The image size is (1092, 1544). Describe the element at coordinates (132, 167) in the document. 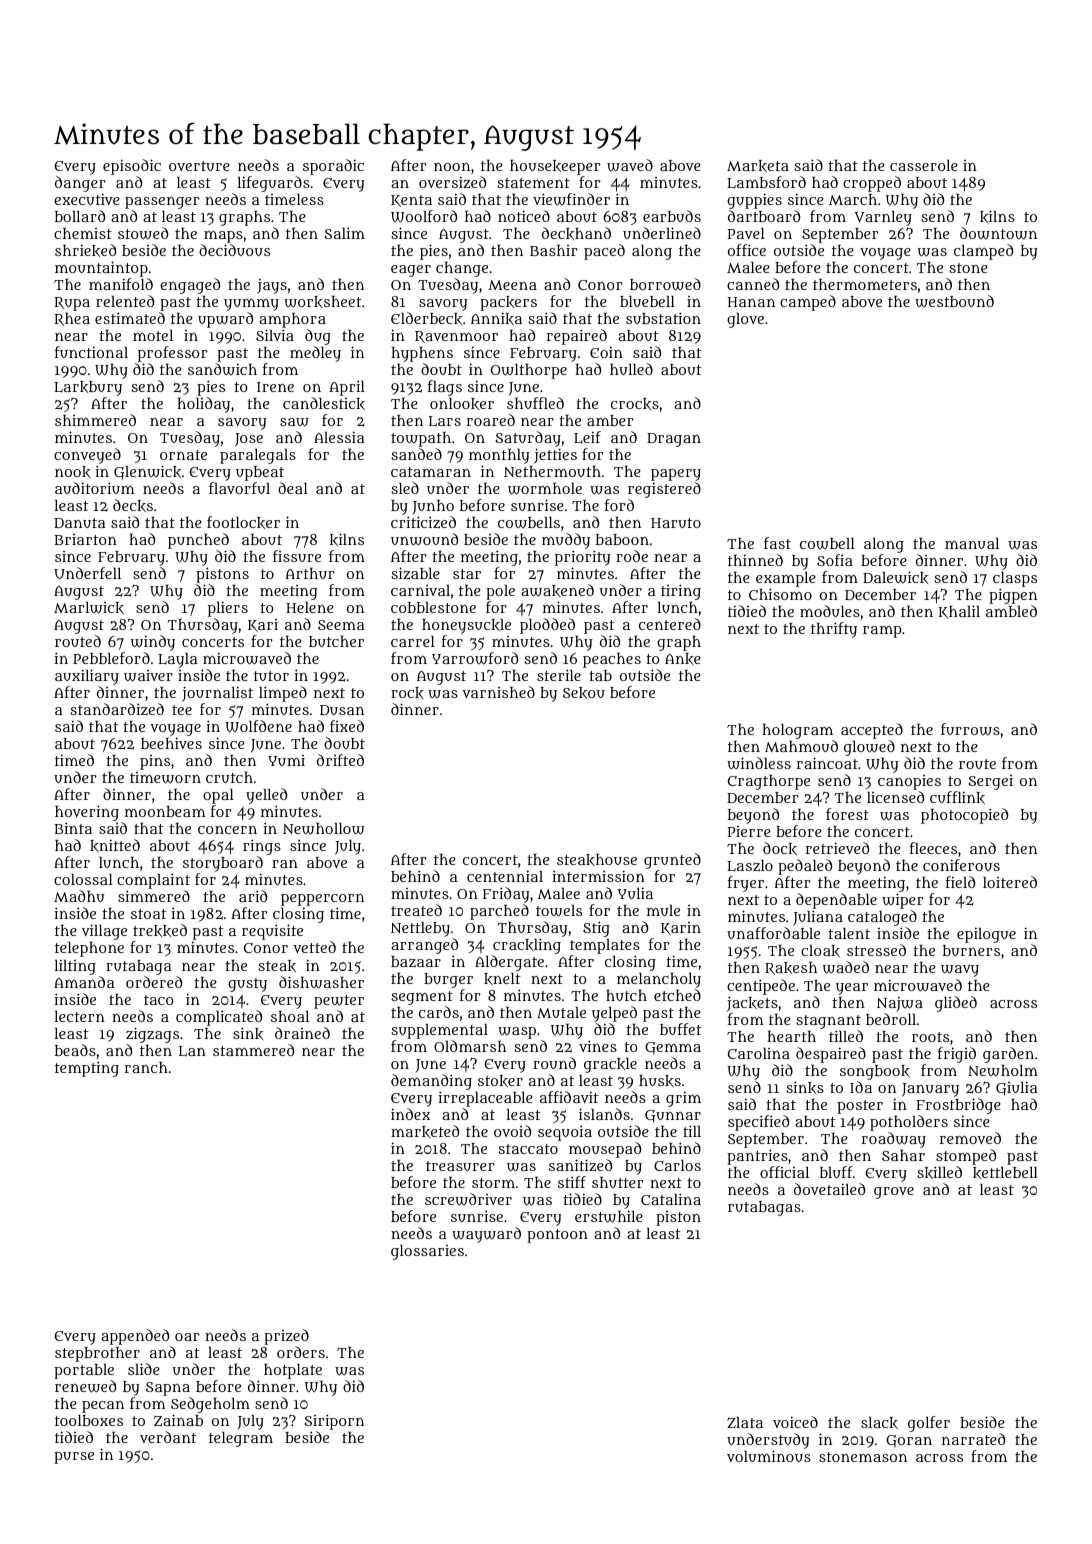

I see `episodic` at that location.
